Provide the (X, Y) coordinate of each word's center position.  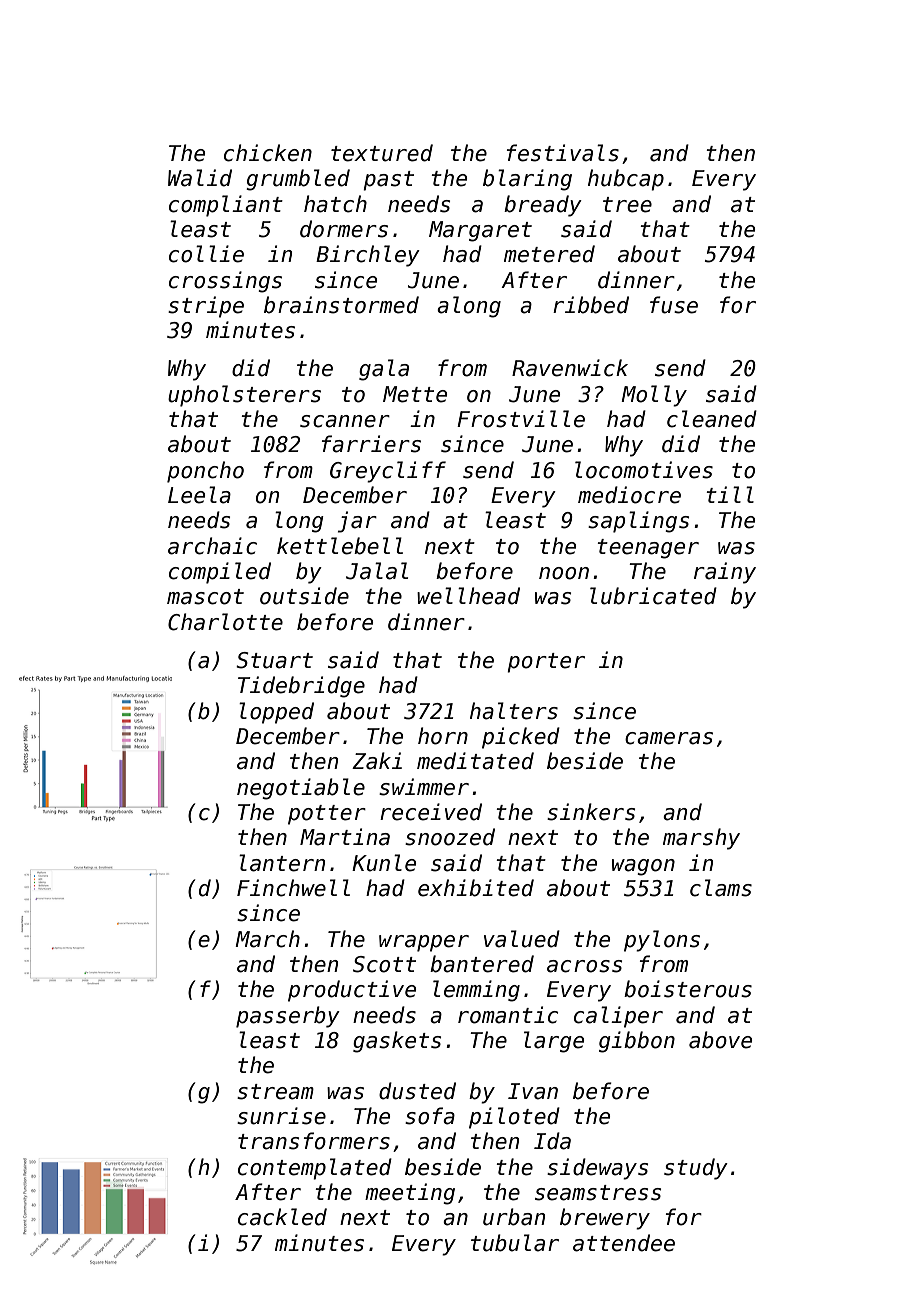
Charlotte (225, 622)
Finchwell (293, 888)
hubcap (626, 180)
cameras (669, 738)
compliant (226, 206)
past (388, 181)
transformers (314, 1141)
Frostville (521, 419)
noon (564, 573)
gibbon (637, 1042)
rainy (725, 573)
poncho (205, 472)
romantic (508, 1015)
